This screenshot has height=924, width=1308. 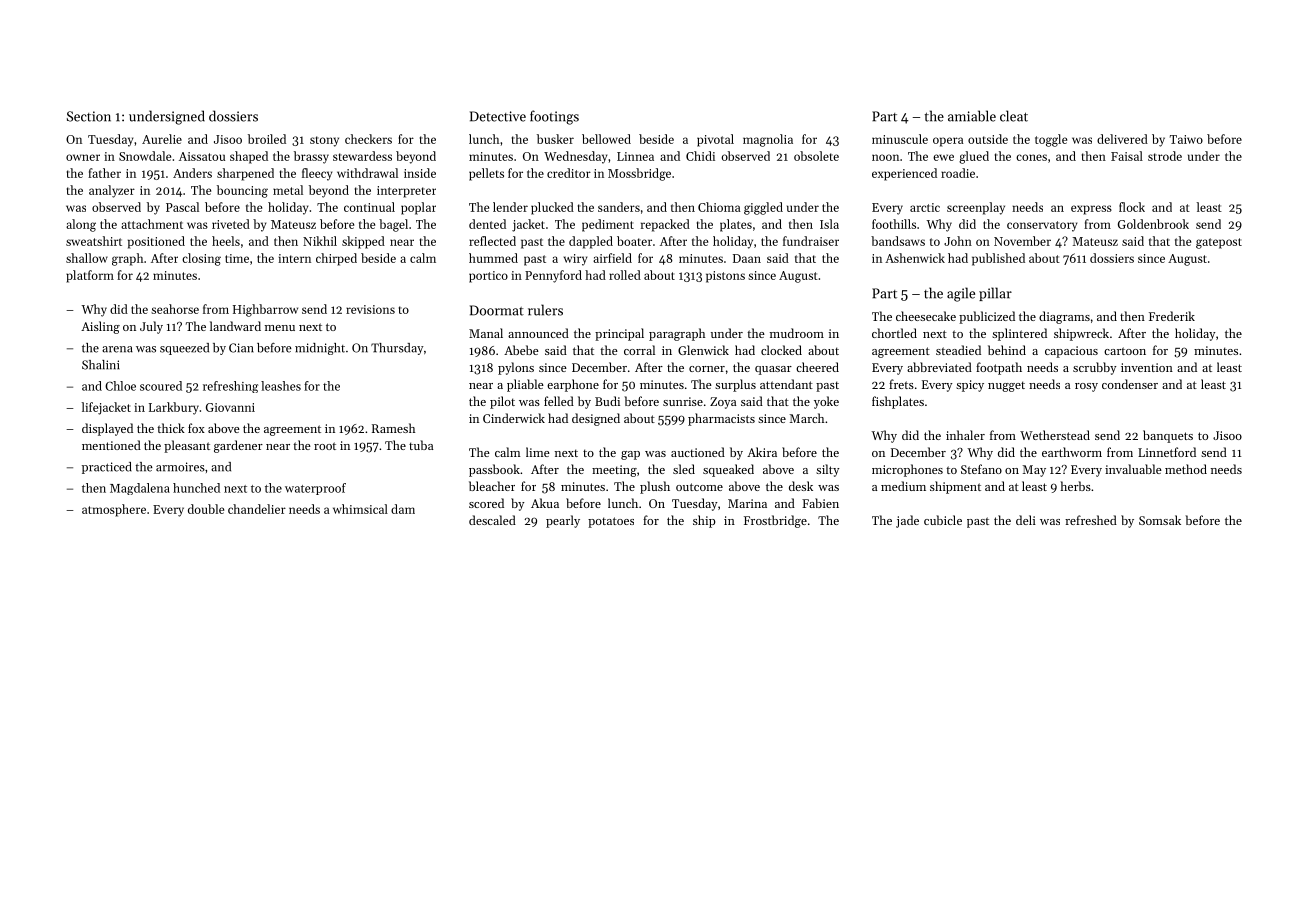 What do you see at coordinates (995, 294) in the screenshot?
I see `pillar` at bounding box center [995, 294].
